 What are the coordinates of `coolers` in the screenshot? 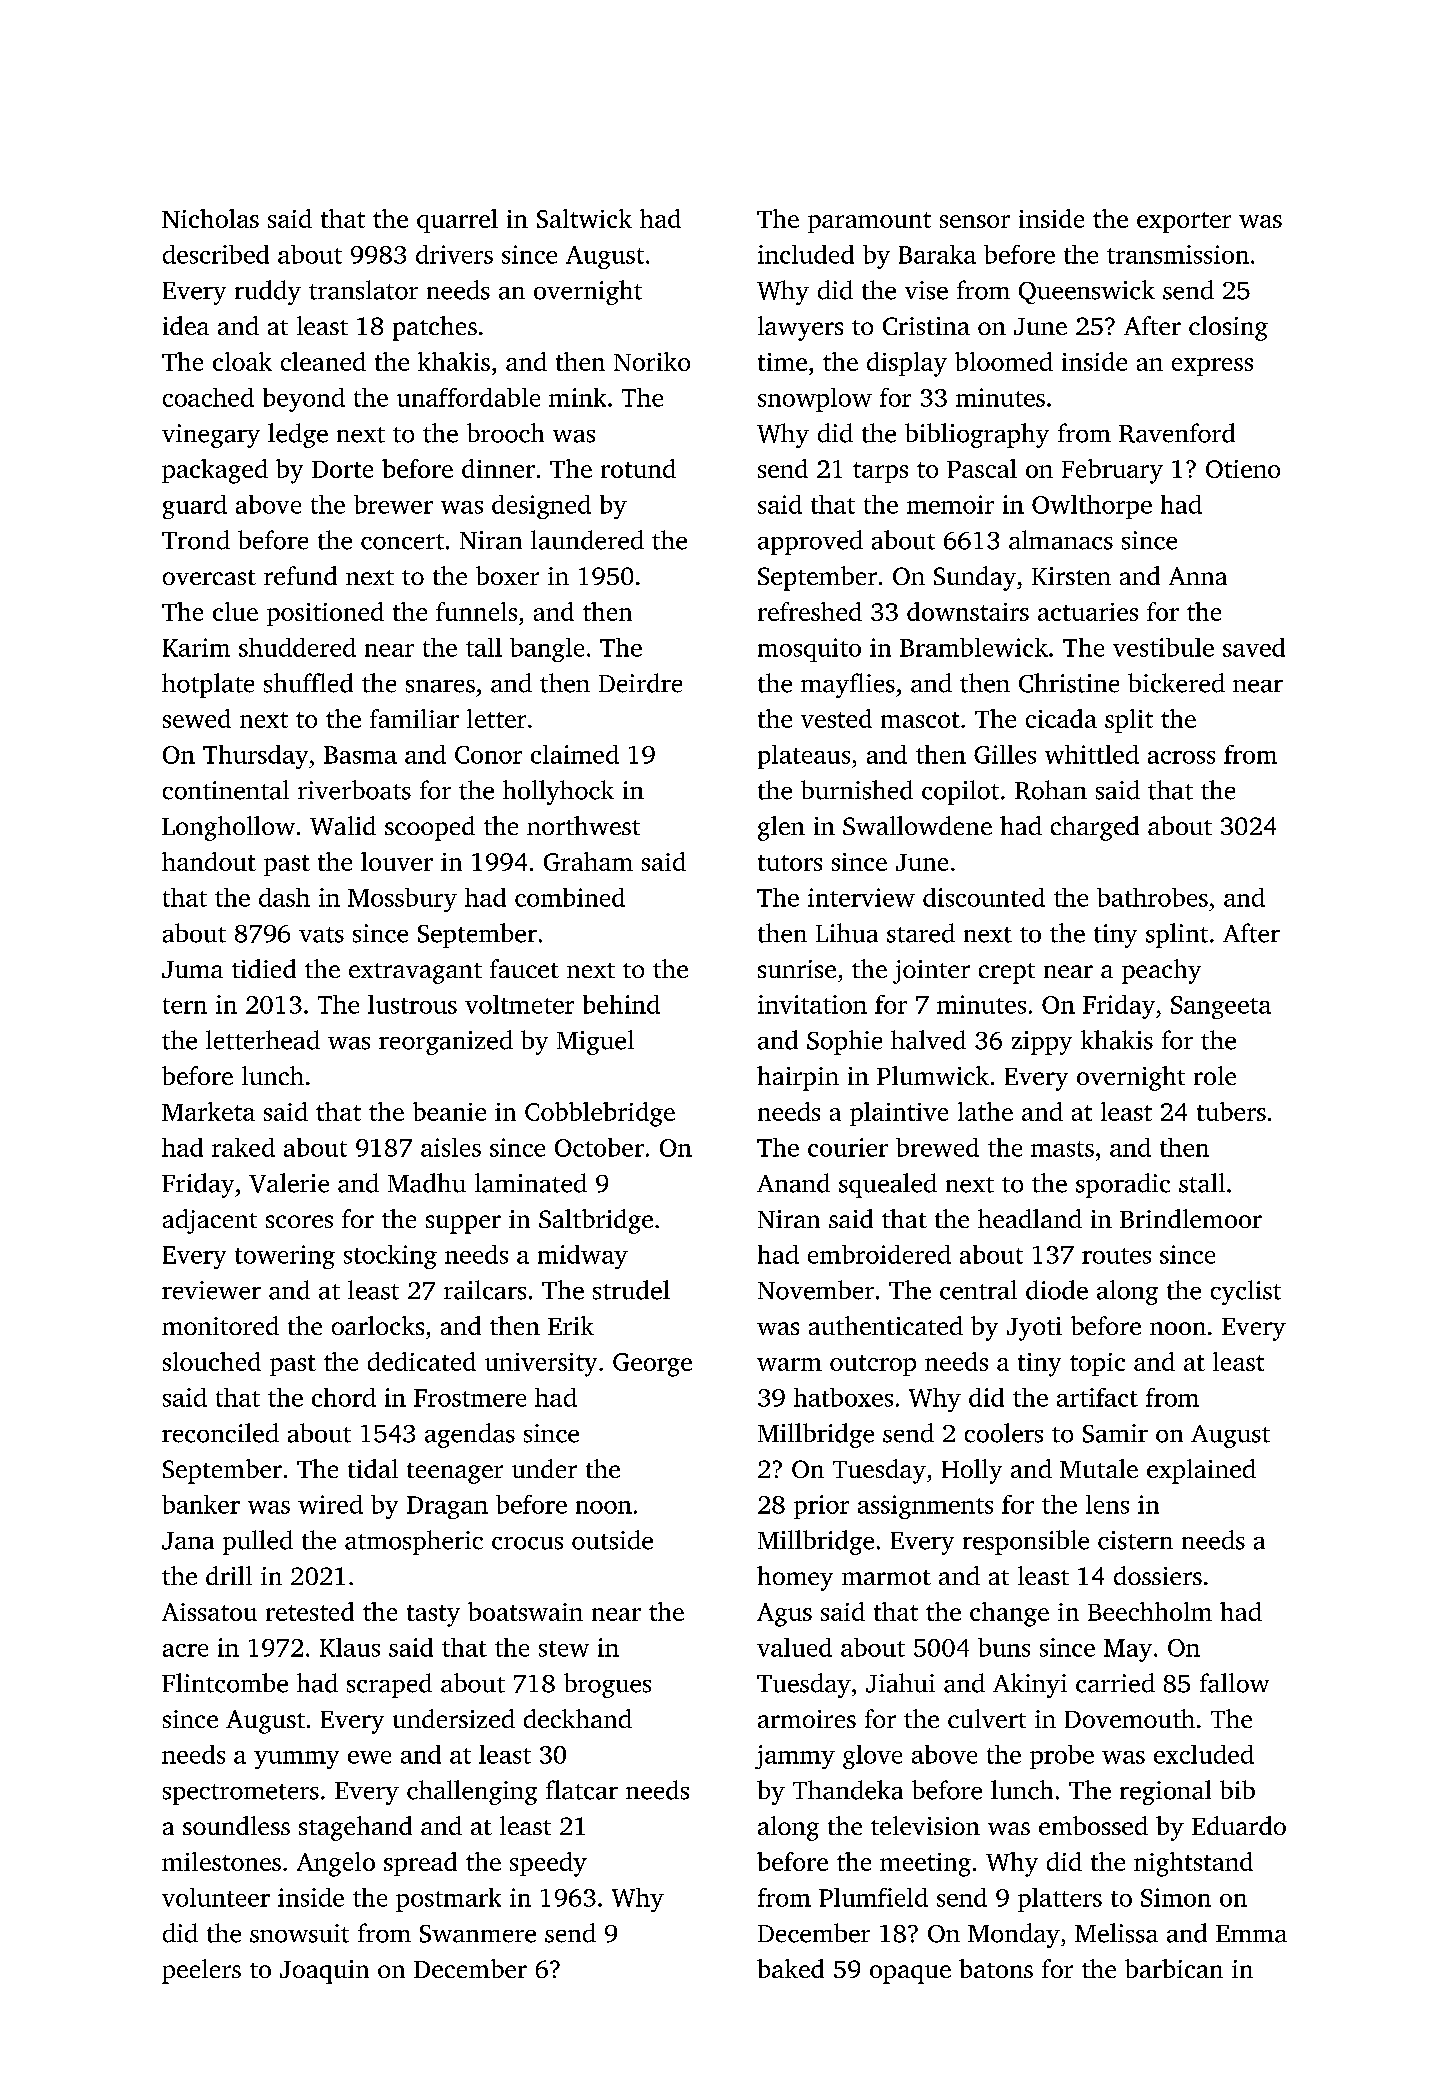 It's located at (1004, 1433).
